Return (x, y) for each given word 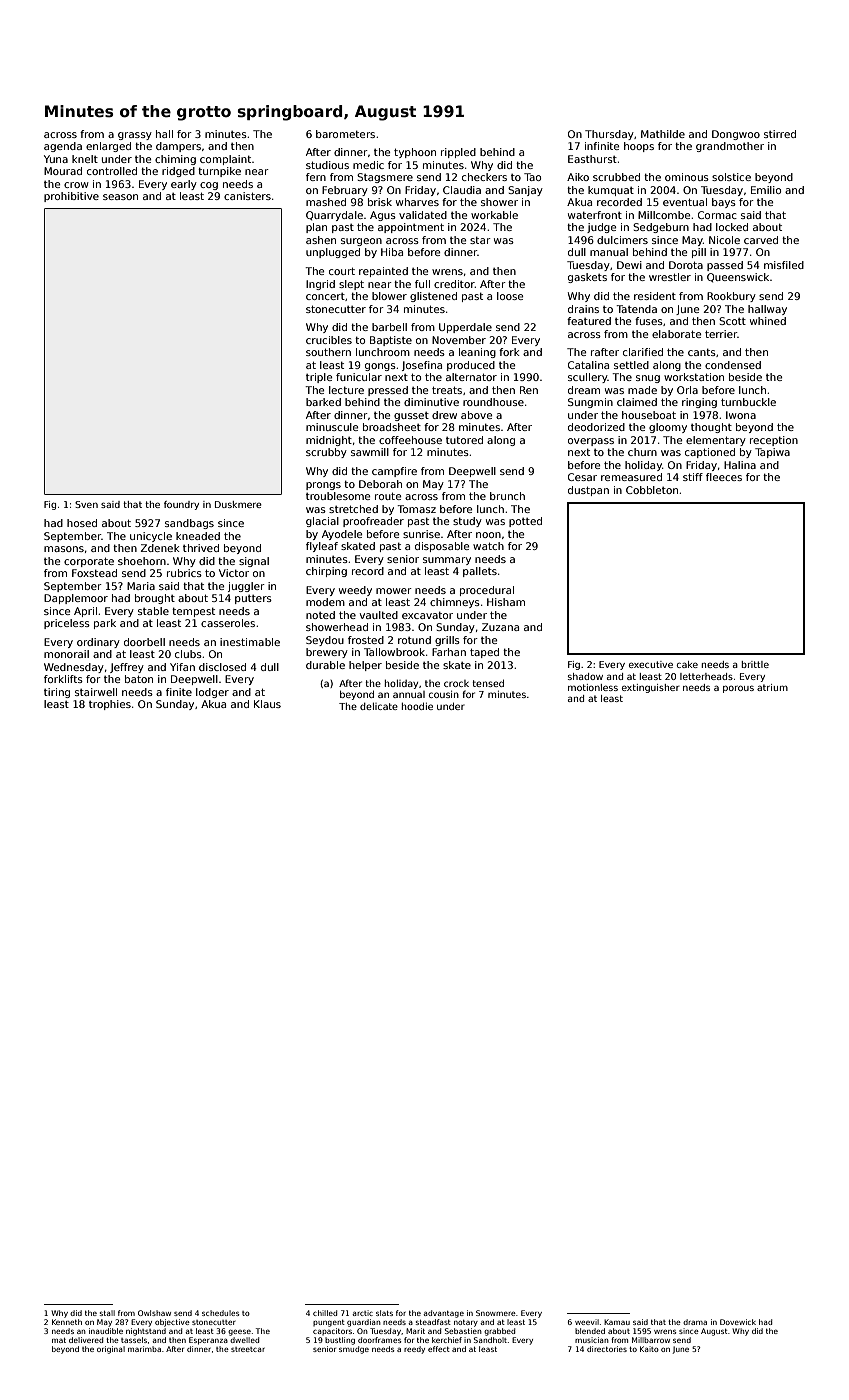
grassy (135, 136)
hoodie (417, 706)
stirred (780, 134)
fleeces (724, 477)
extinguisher (651, 688)
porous (738, 689)
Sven (86, 504)
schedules (220, 1313)
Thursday (609, 135)
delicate (379, 706)
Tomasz (416, 509)
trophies (110, 705)
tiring (57, 693)
